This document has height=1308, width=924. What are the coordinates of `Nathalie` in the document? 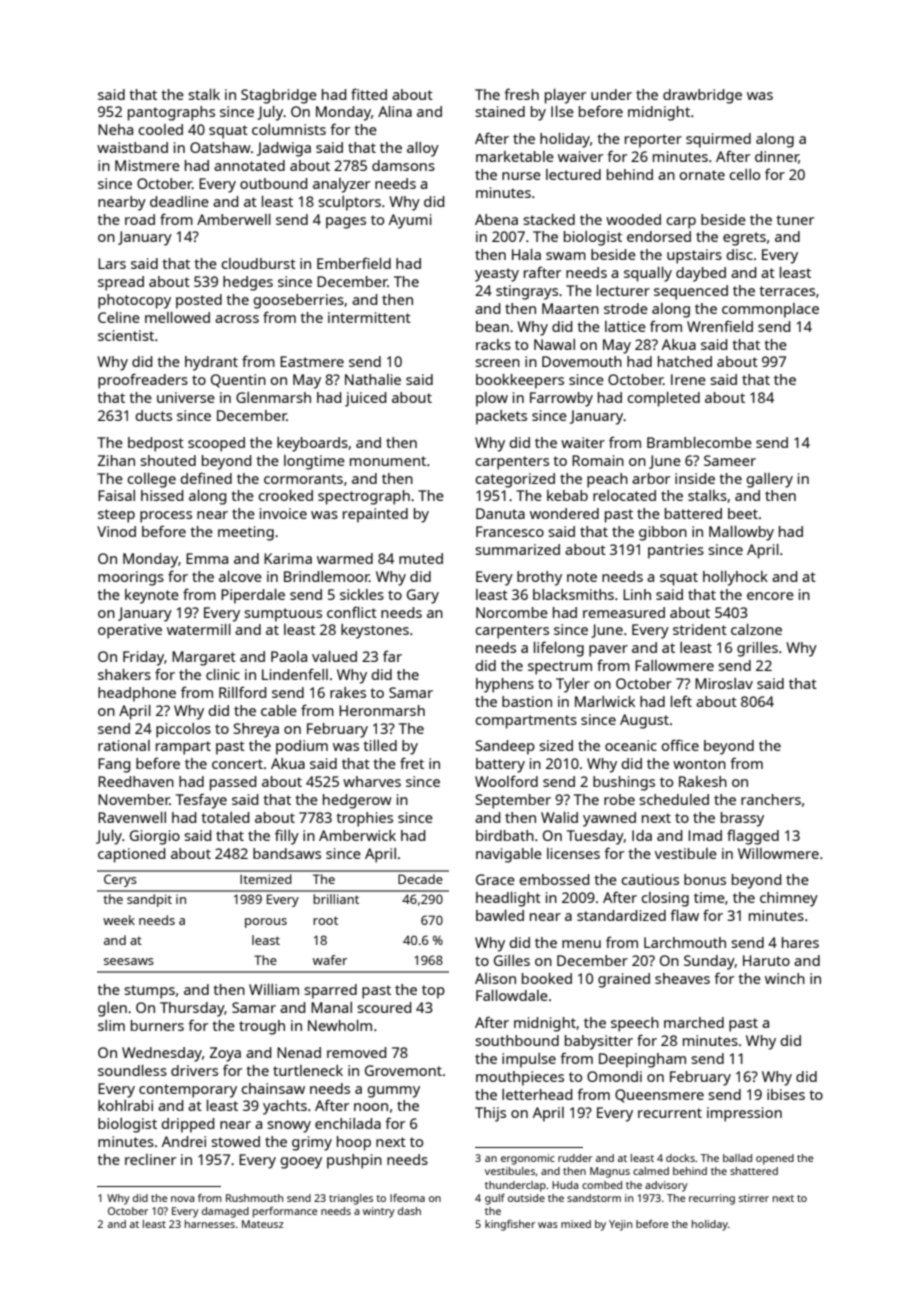 It's located at (373, 379).
